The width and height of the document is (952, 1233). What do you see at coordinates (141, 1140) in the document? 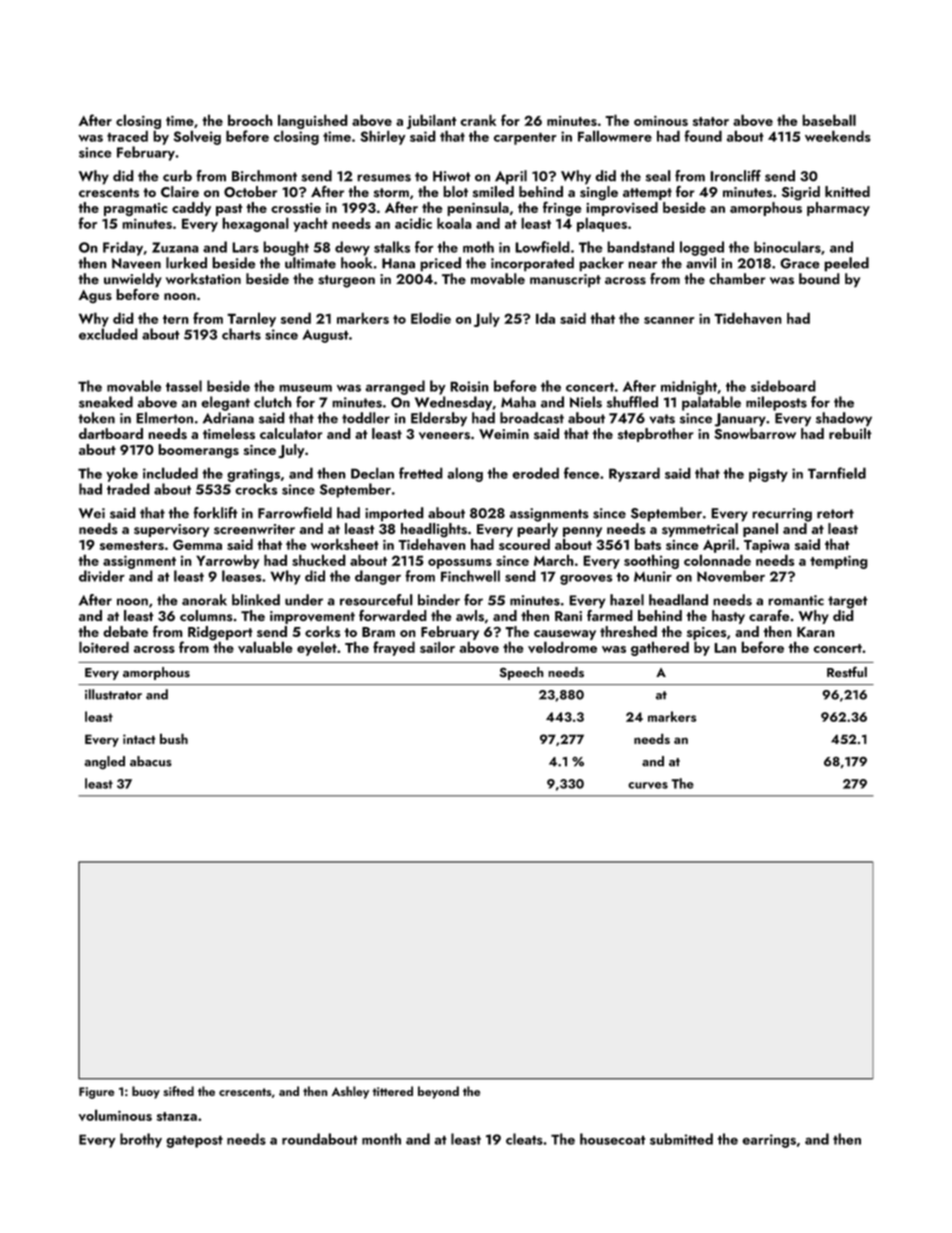
I see `brothy` at bounding box center [141, 1140].
